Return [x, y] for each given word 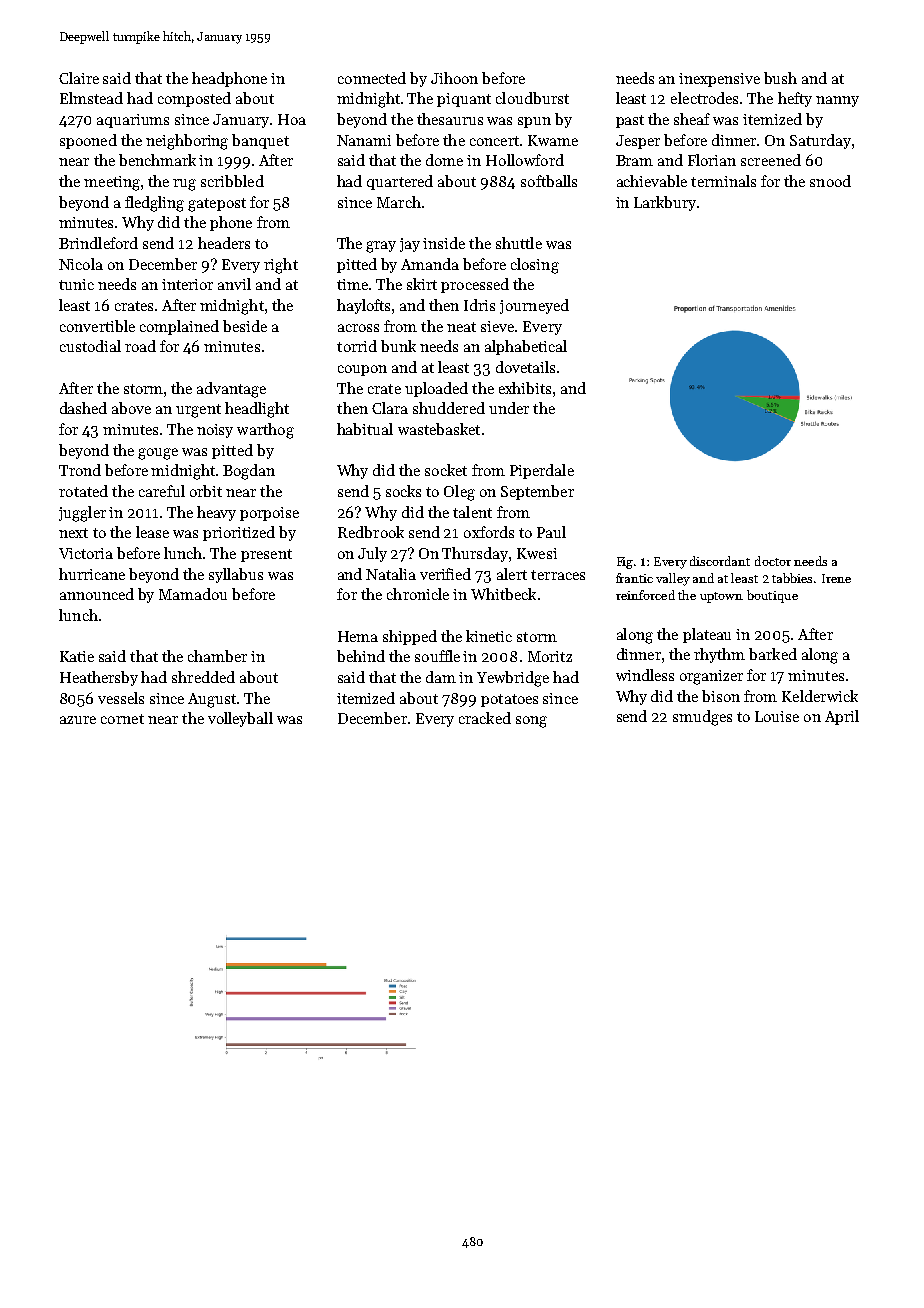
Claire [79, 78]
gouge [158, 454]
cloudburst [532, 98]
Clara [390, 408]
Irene [836, 578]
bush [780, 78]
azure [78, 720]
